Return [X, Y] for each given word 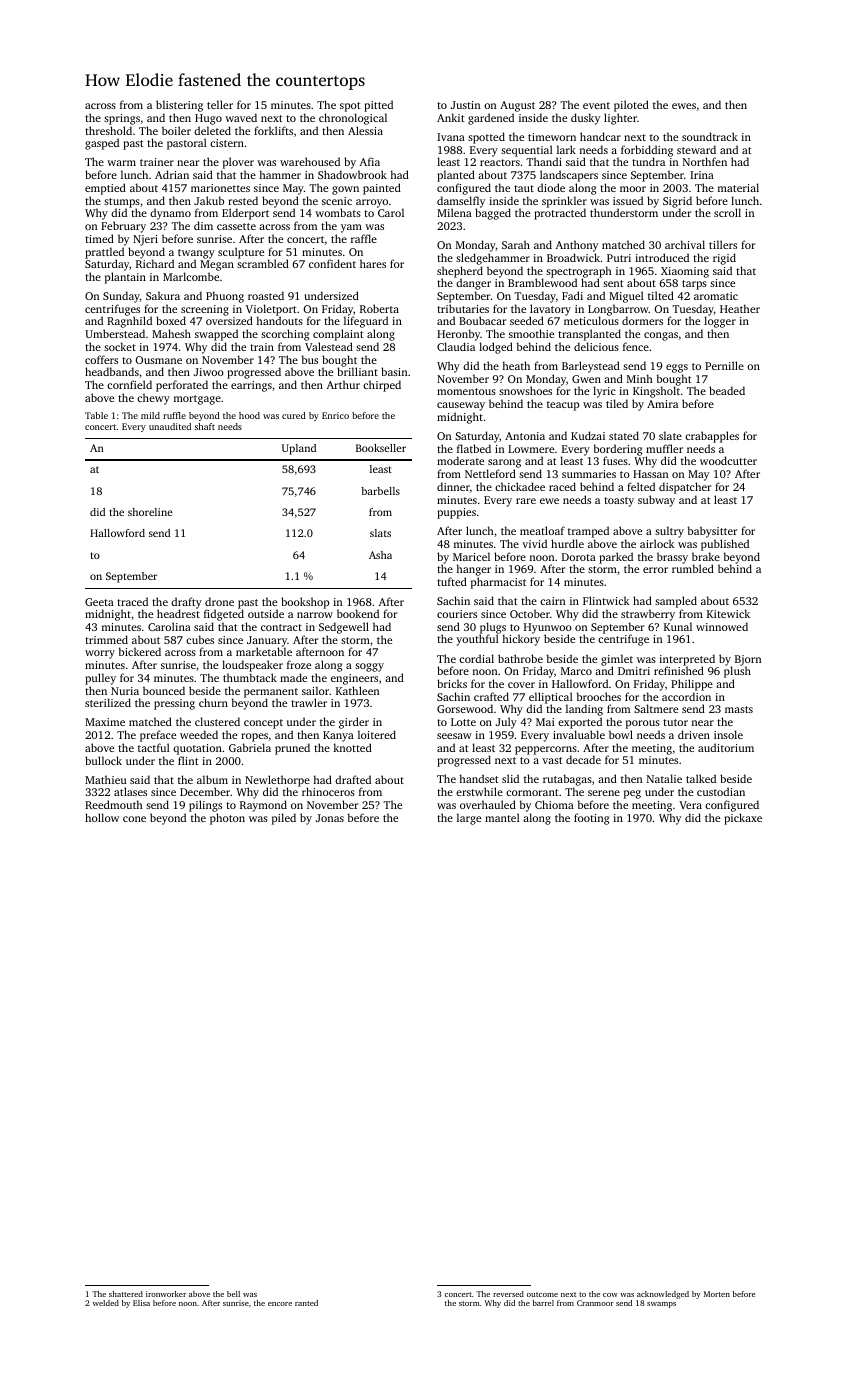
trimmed [106, 639]
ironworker [166, 1294]
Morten [717, 1294]
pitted [378, 106]
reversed [508, 1294]
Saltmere [656, 708]
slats [380, 533]
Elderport [245, 214]
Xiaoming [685, 272]
